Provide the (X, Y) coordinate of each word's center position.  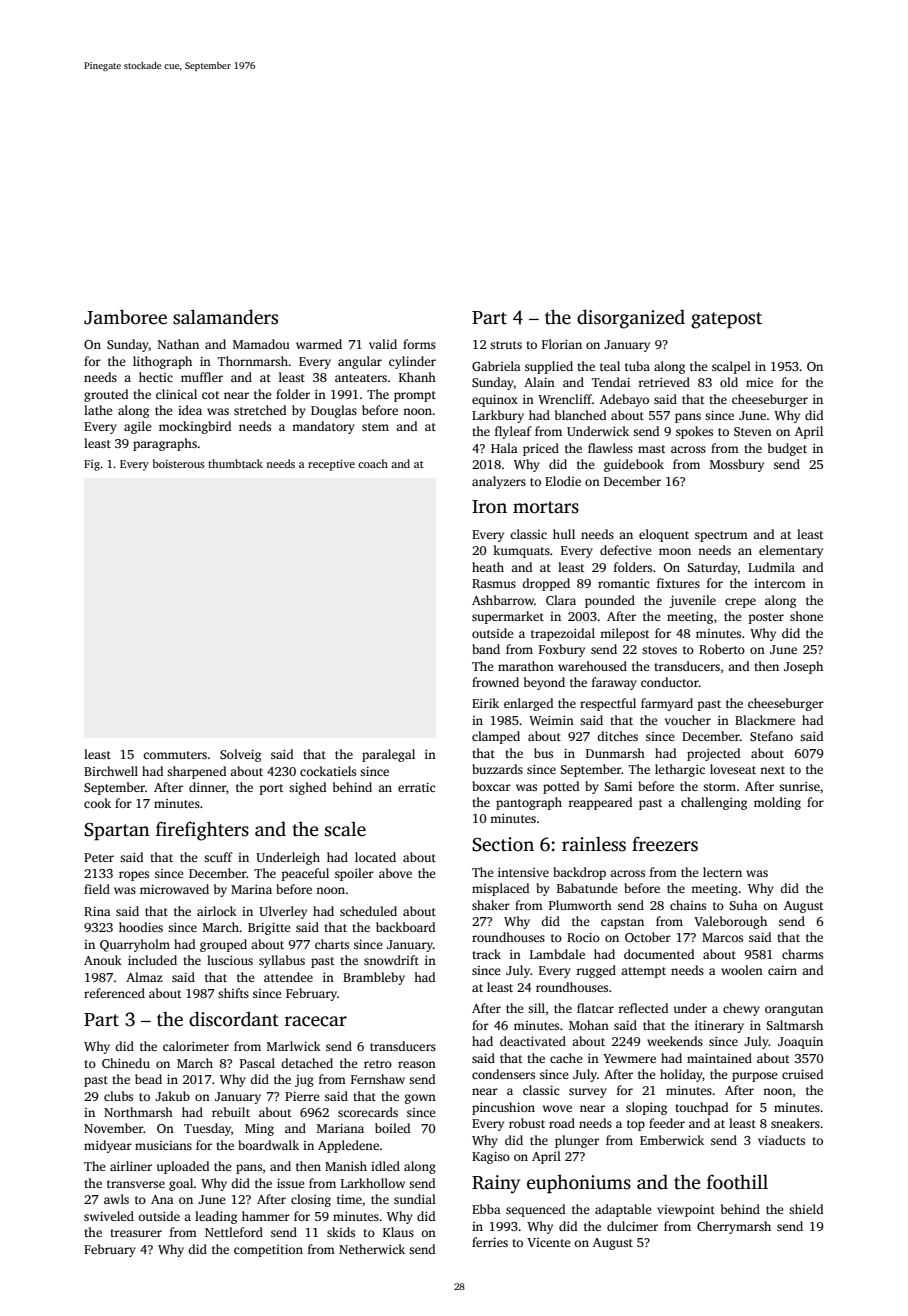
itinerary (719, 1026)
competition (268, 1250)
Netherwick (372, 1249)
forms (419, 344)
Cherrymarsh (734, 1227)
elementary (791, 551)
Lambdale (557, 954)
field (97, 889)
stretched (260, 410)
